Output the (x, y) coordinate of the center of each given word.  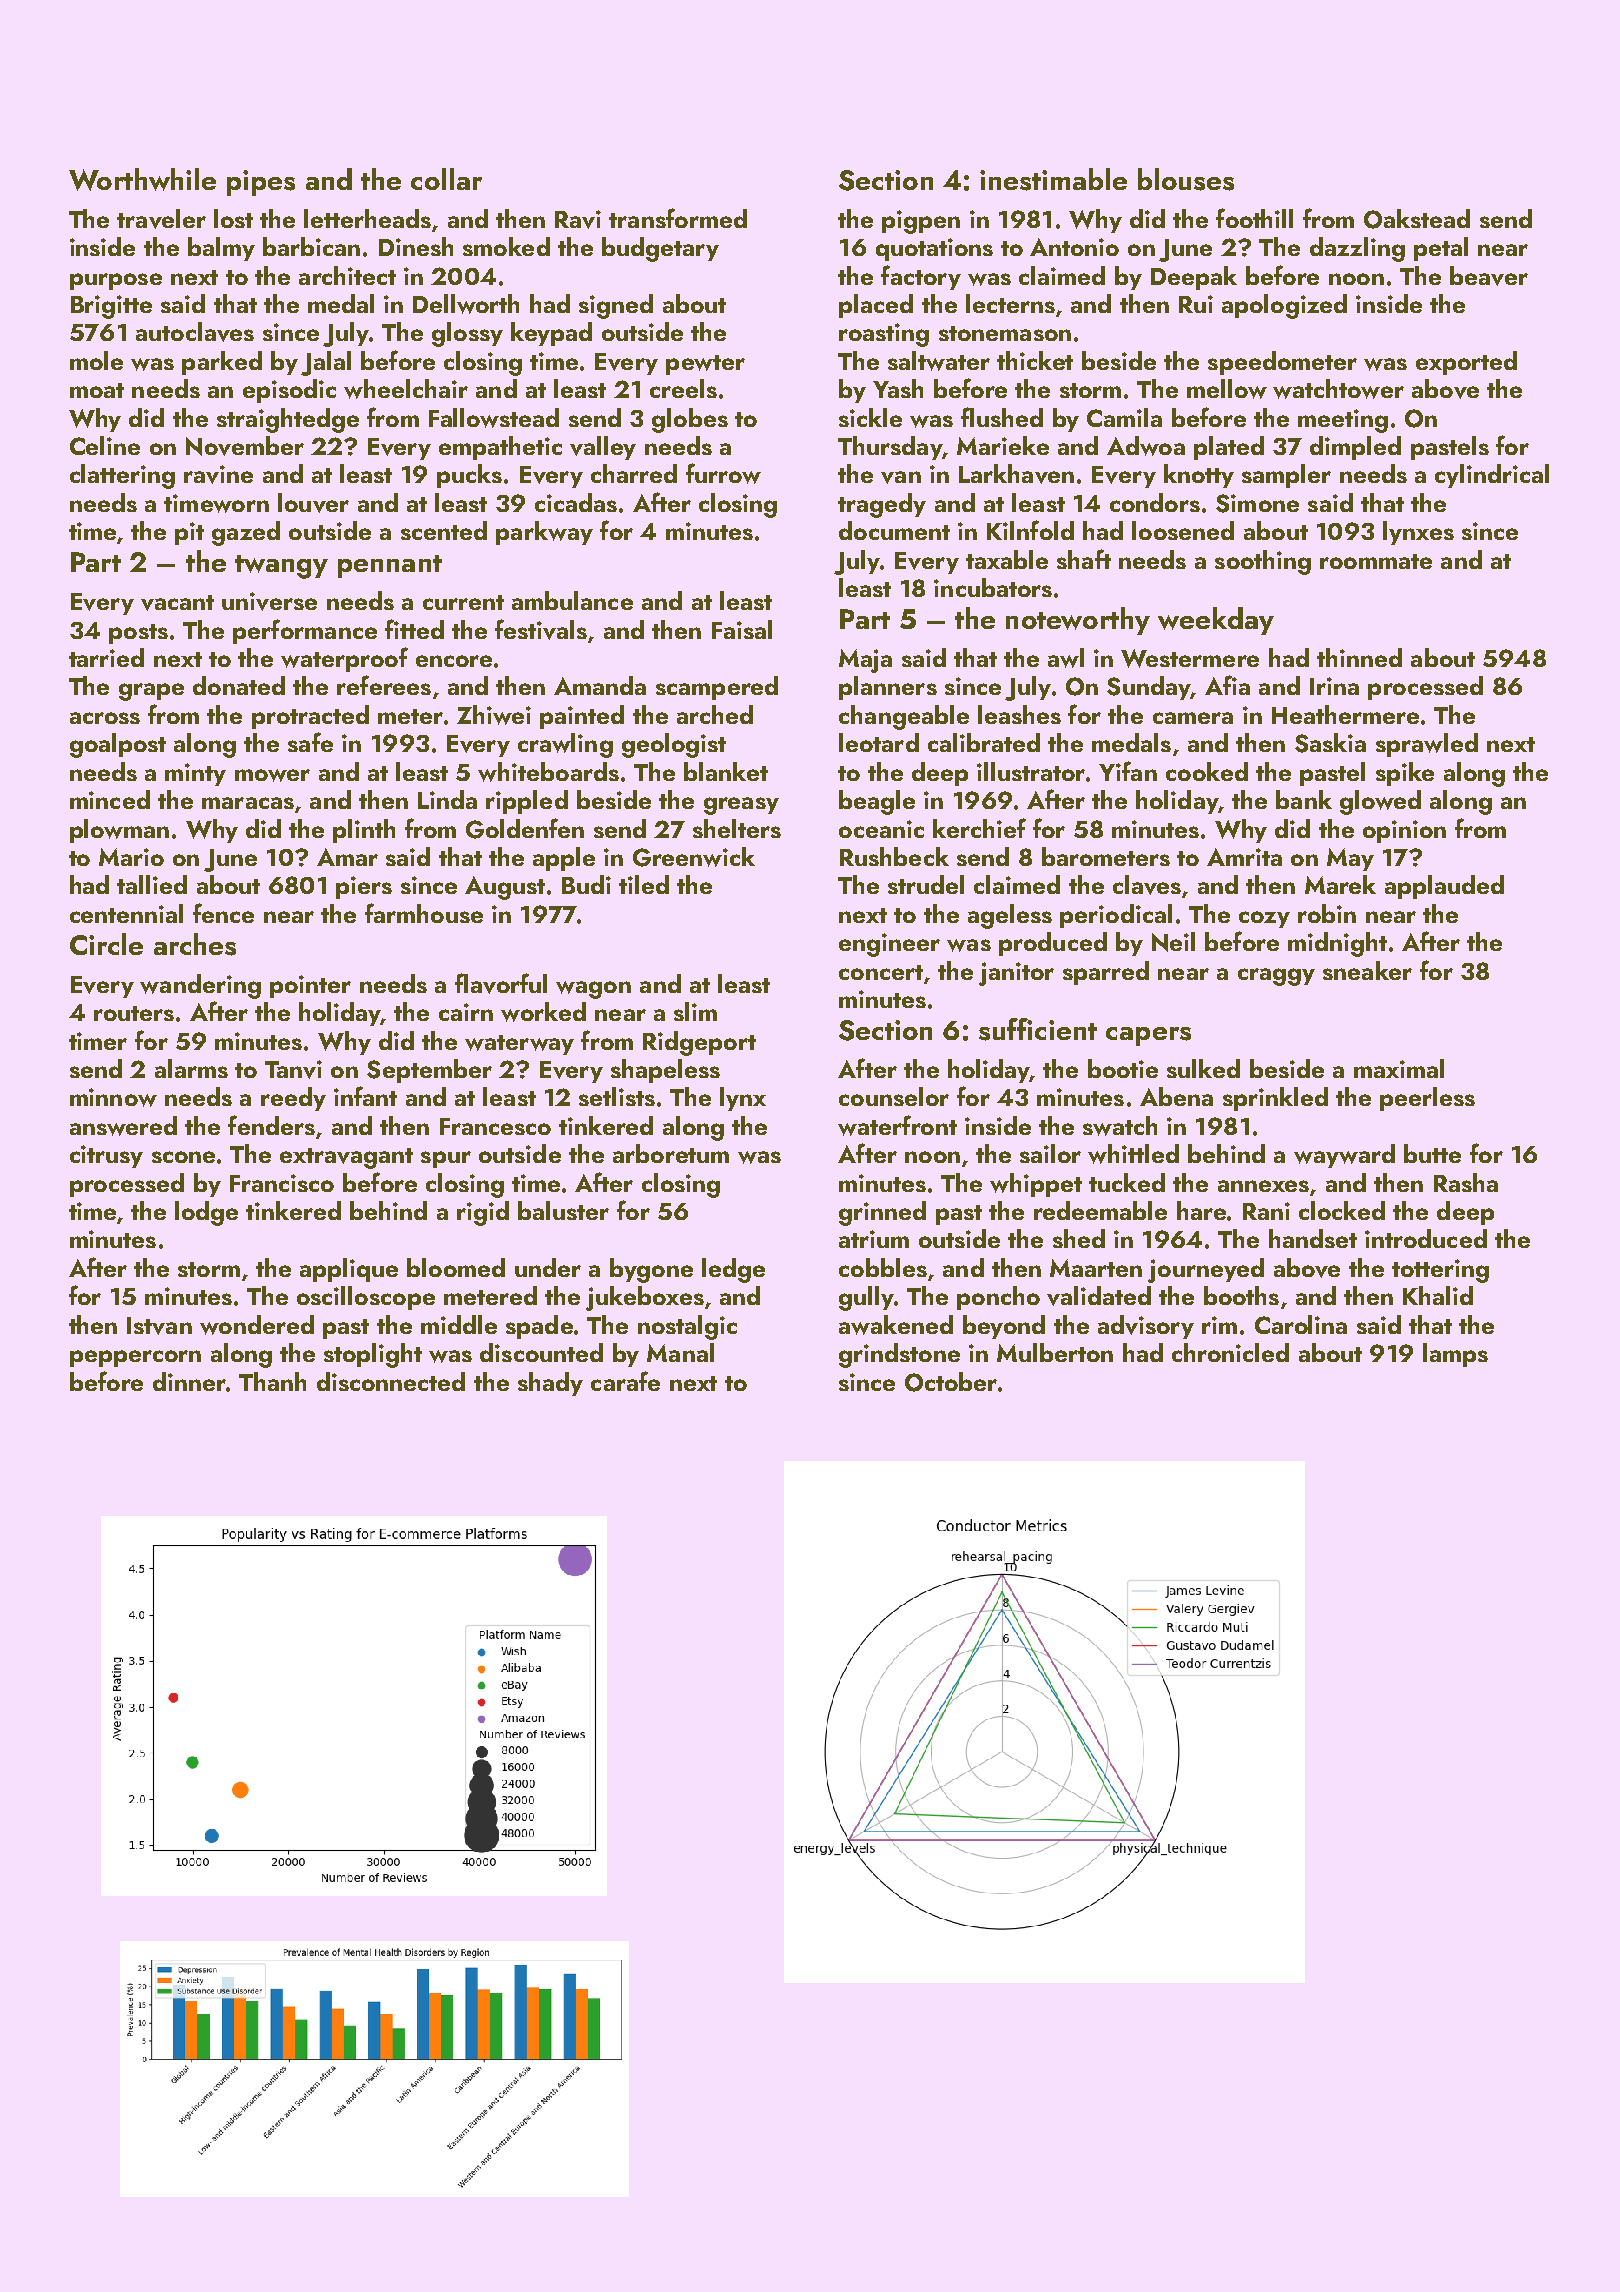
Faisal (742, 629)
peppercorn (135, 1358)
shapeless (665, 1071)
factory (921, 277)
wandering (200, 986)
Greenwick (694, 857)
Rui (1196, 304)
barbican (311, 246)
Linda (447, 799)
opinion (1404, 831)
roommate (1376, 561)
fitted (414, 629)
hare (1201, 1210)
